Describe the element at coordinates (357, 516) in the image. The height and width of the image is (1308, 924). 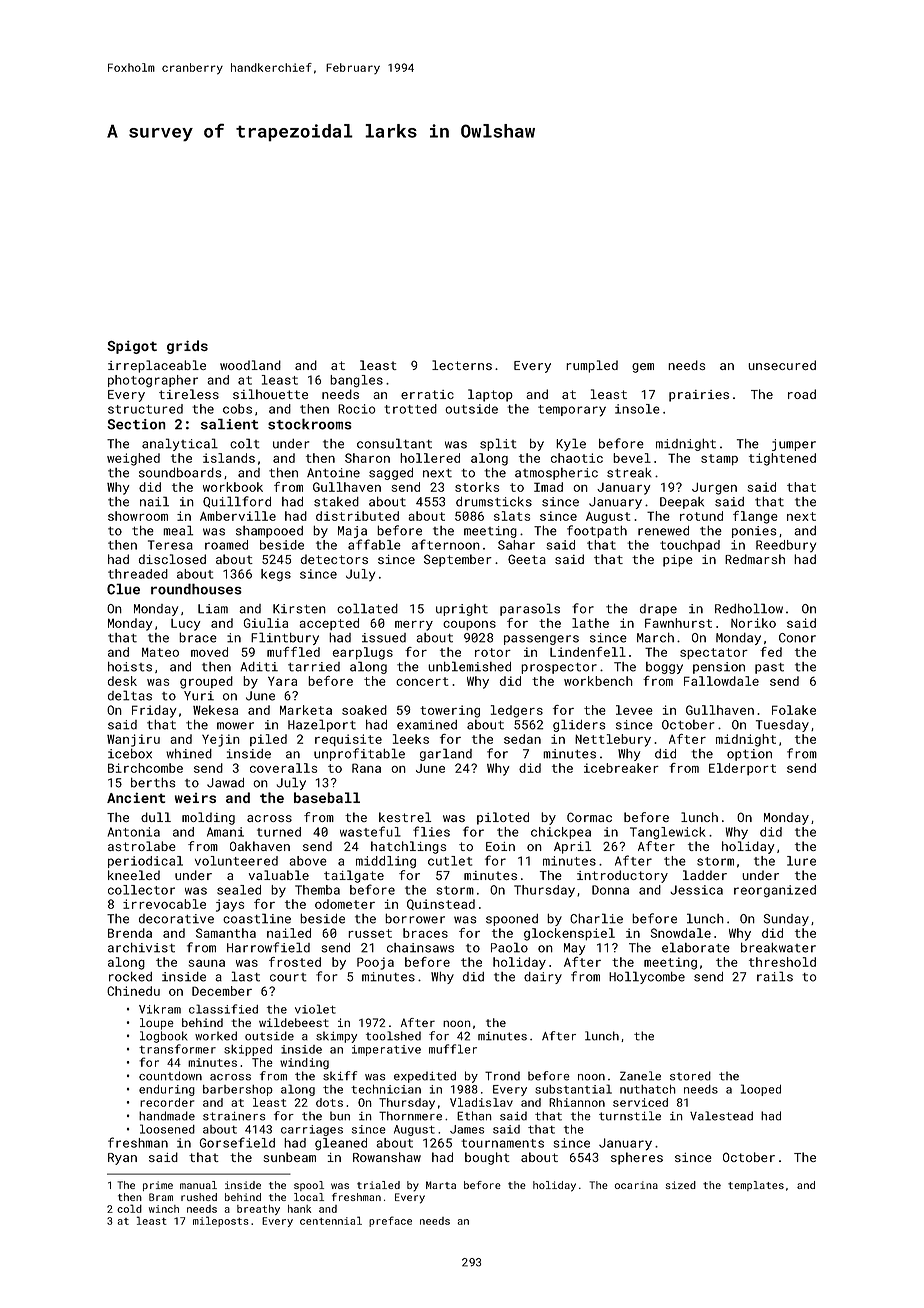
I see `distributed` at that location.
